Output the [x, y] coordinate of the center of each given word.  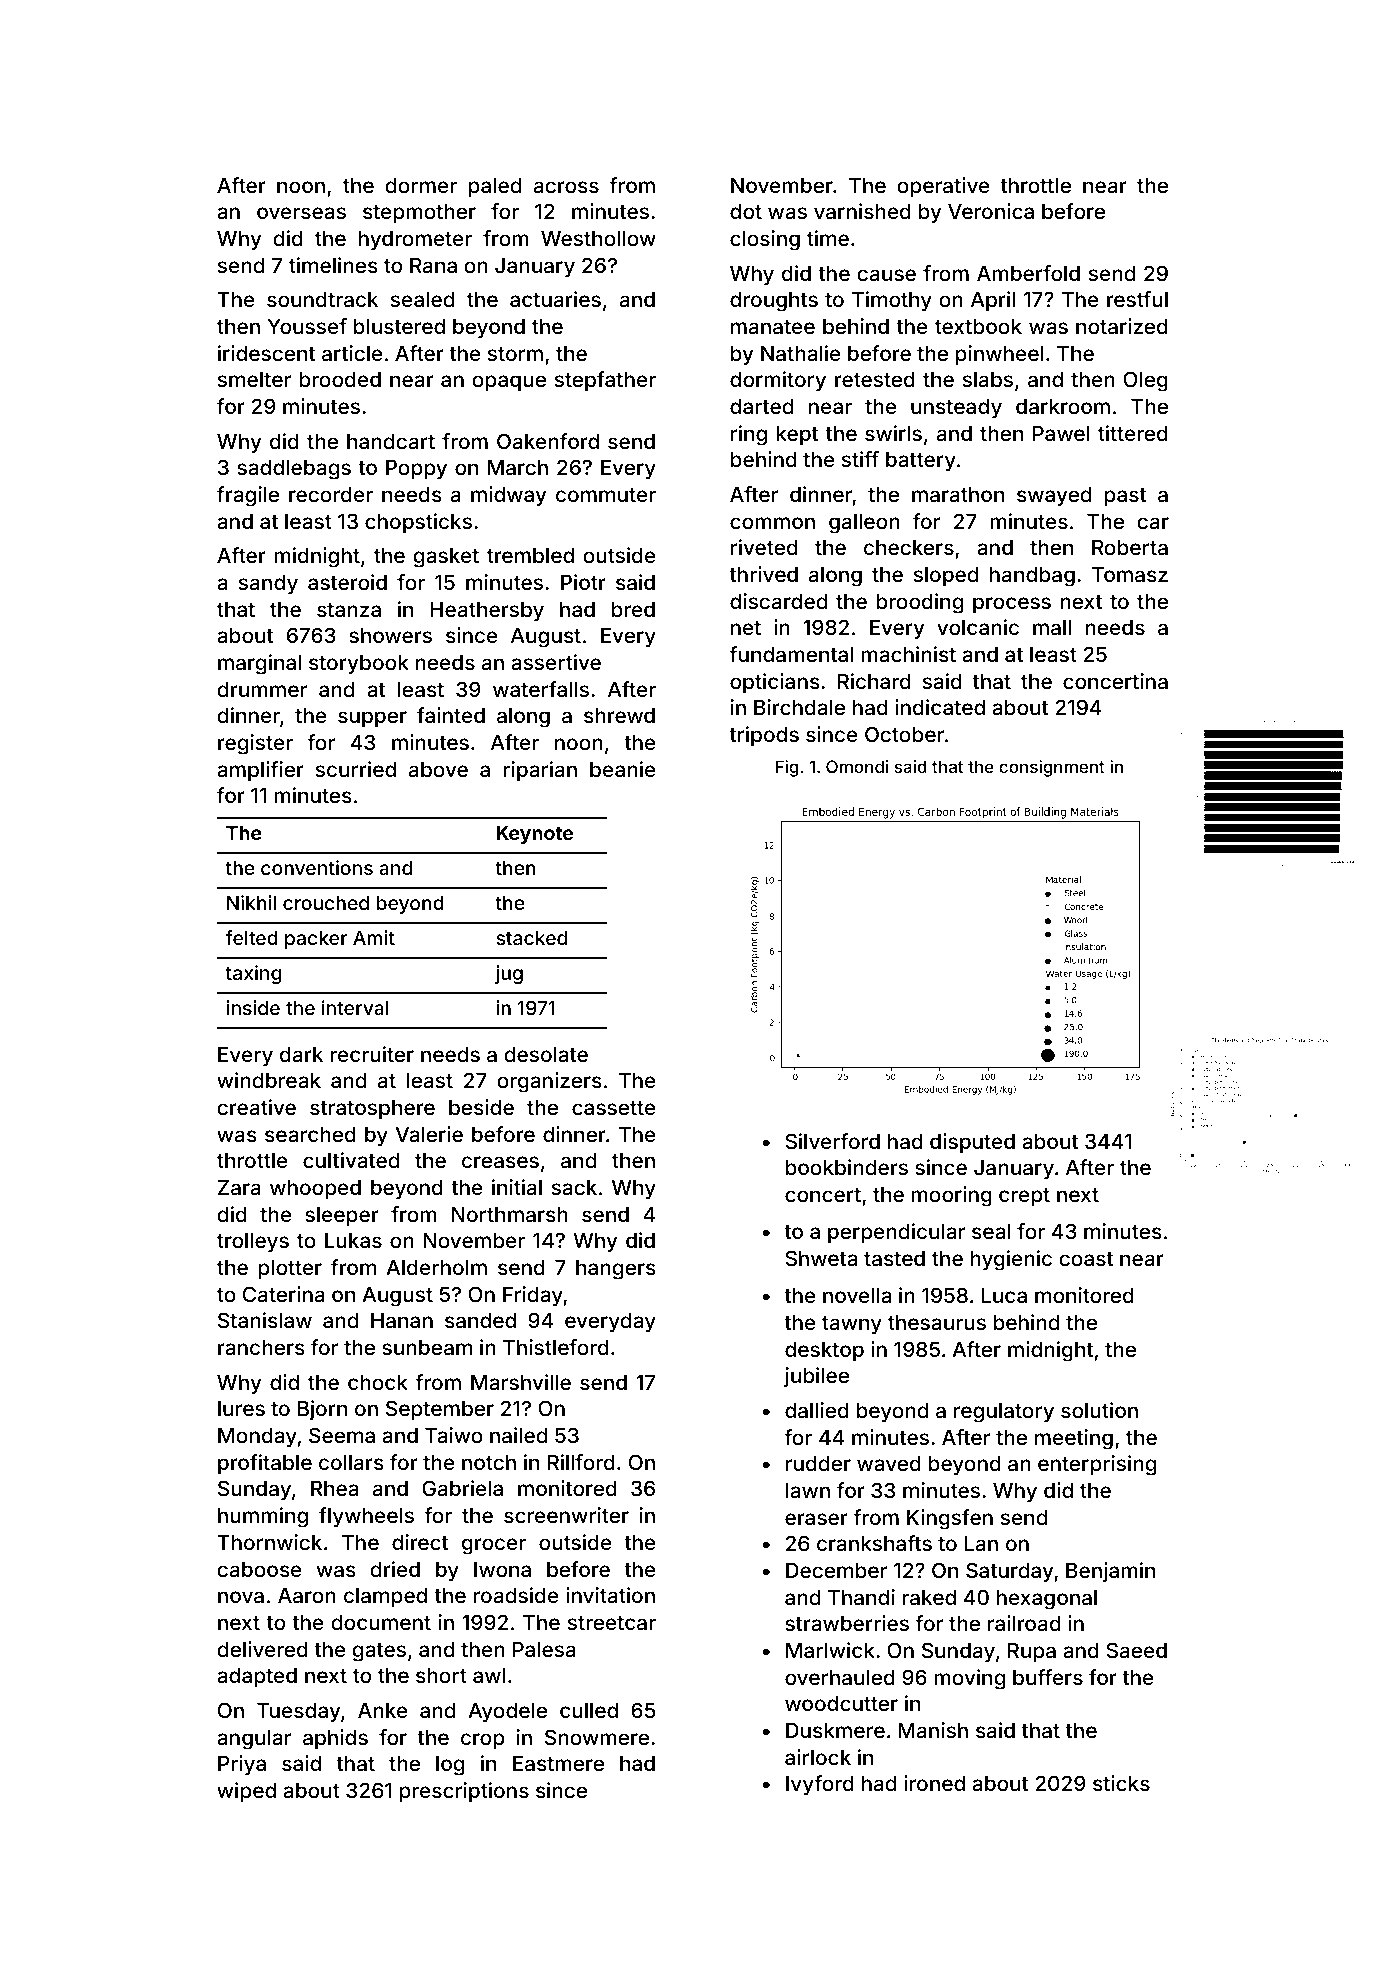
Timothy [892, 301]
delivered [262, 1649]
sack [574, 1187]
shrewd [619, 715]
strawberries [847, 1623]
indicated [940, 707]
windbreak [269, 1080]
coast [1086, 1259]
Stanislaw [265, 1320]
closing [765, 240]
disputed [972, 1143]
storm [515, 354]
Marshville [521, 1382]
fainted [451, 715]
